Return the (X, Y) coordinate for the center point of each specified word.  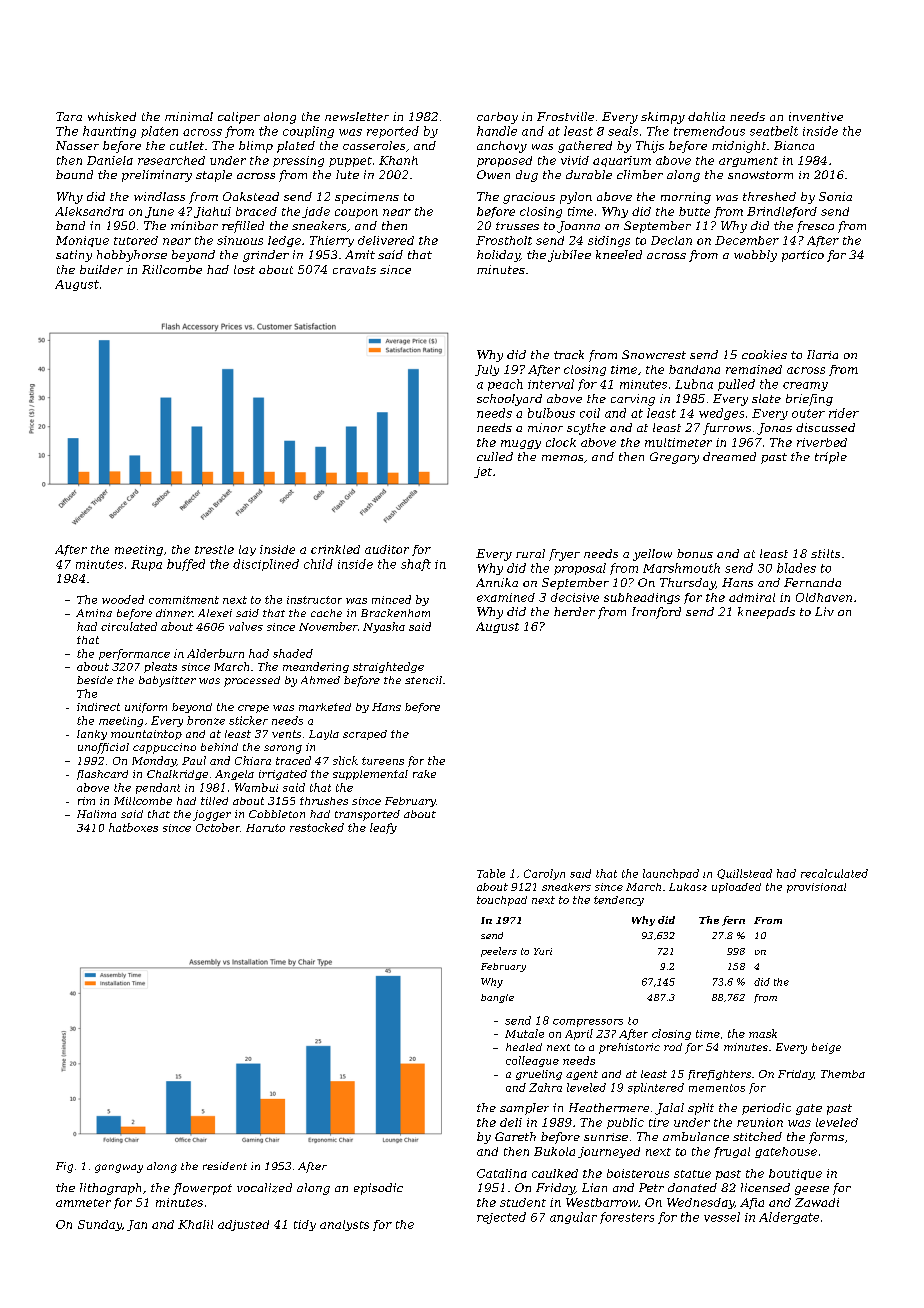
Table (491, 873)
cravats (354, 270)
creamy (805, 386)
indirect (98, 707)
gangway (119, 1168)
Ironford (656, 613)
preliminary (157, 176)
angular (573, 1218)
